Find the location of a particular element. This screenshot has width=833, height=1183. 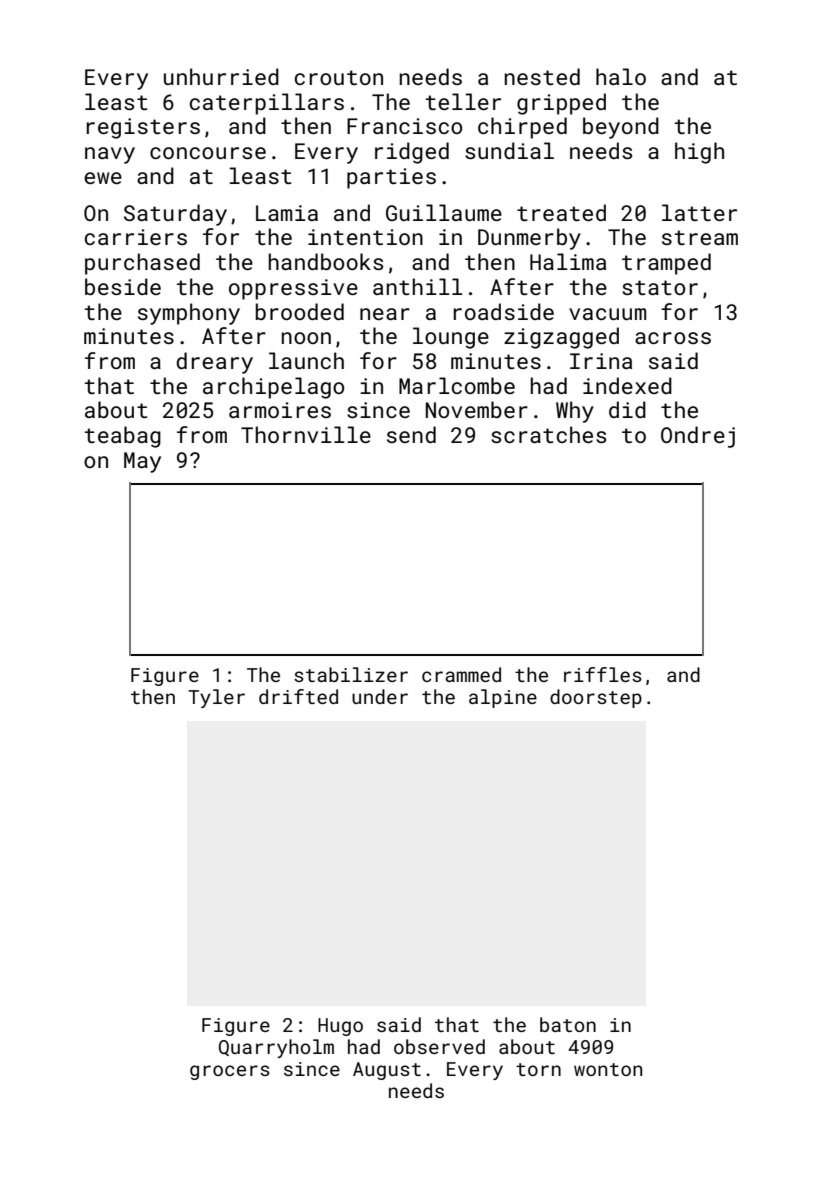

symphony is located at coordinates (189, 314).
